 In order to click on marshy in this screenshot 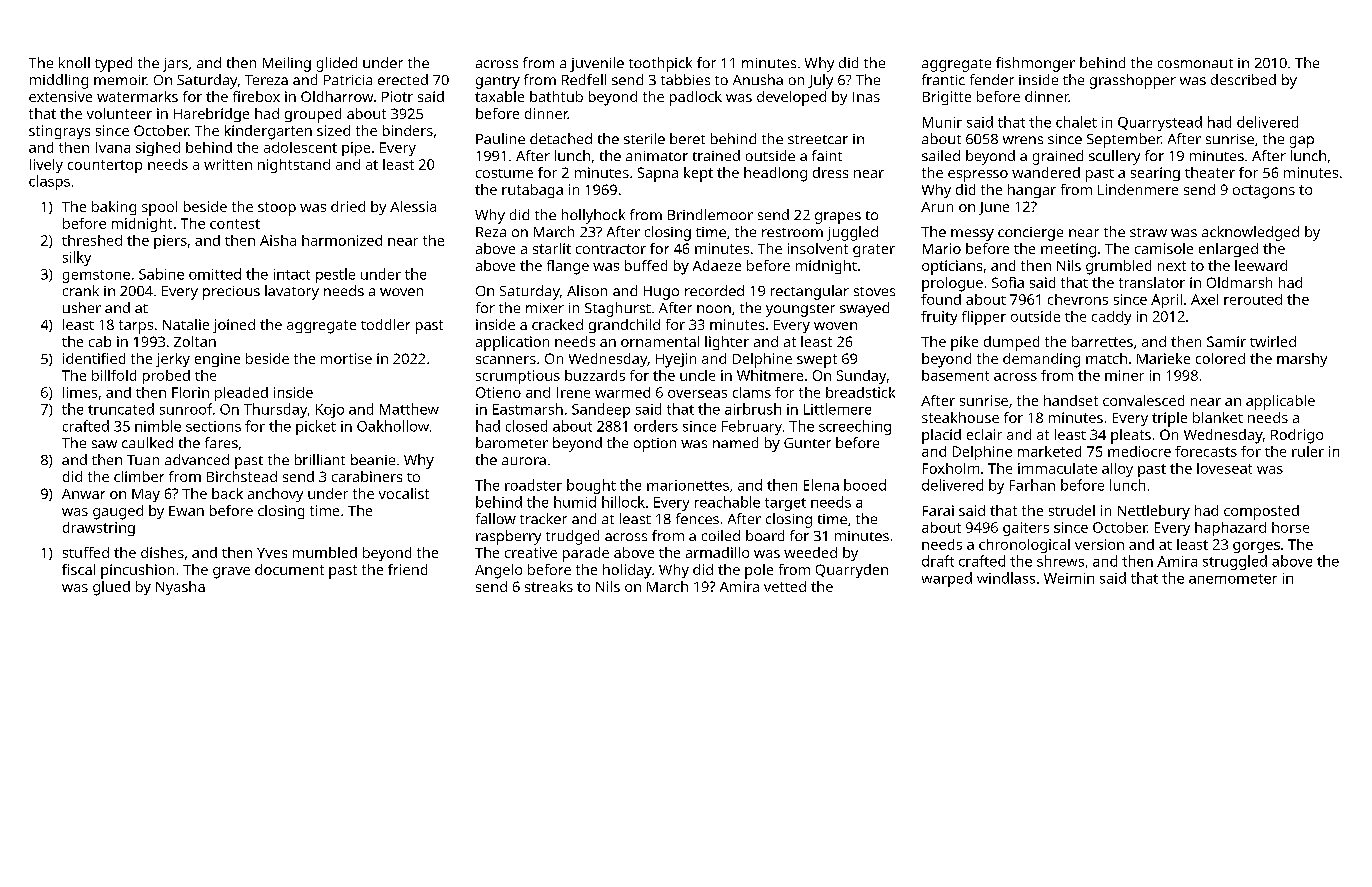, I will do `click(1302, 360)`.
